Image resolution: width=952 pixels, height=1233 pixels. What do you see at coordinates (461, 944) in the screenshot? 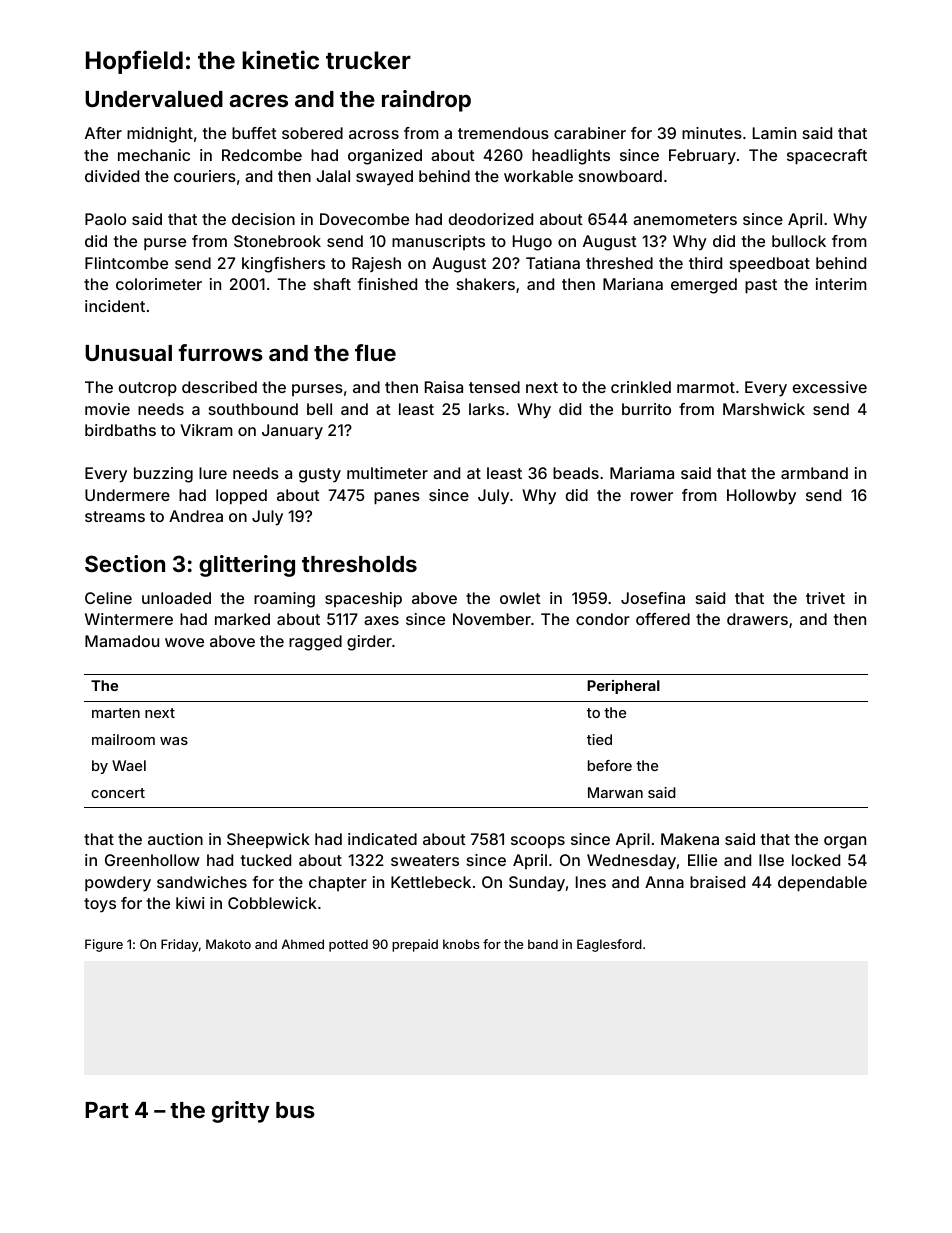
I see `knobs` at bounding box center [461, 944].
